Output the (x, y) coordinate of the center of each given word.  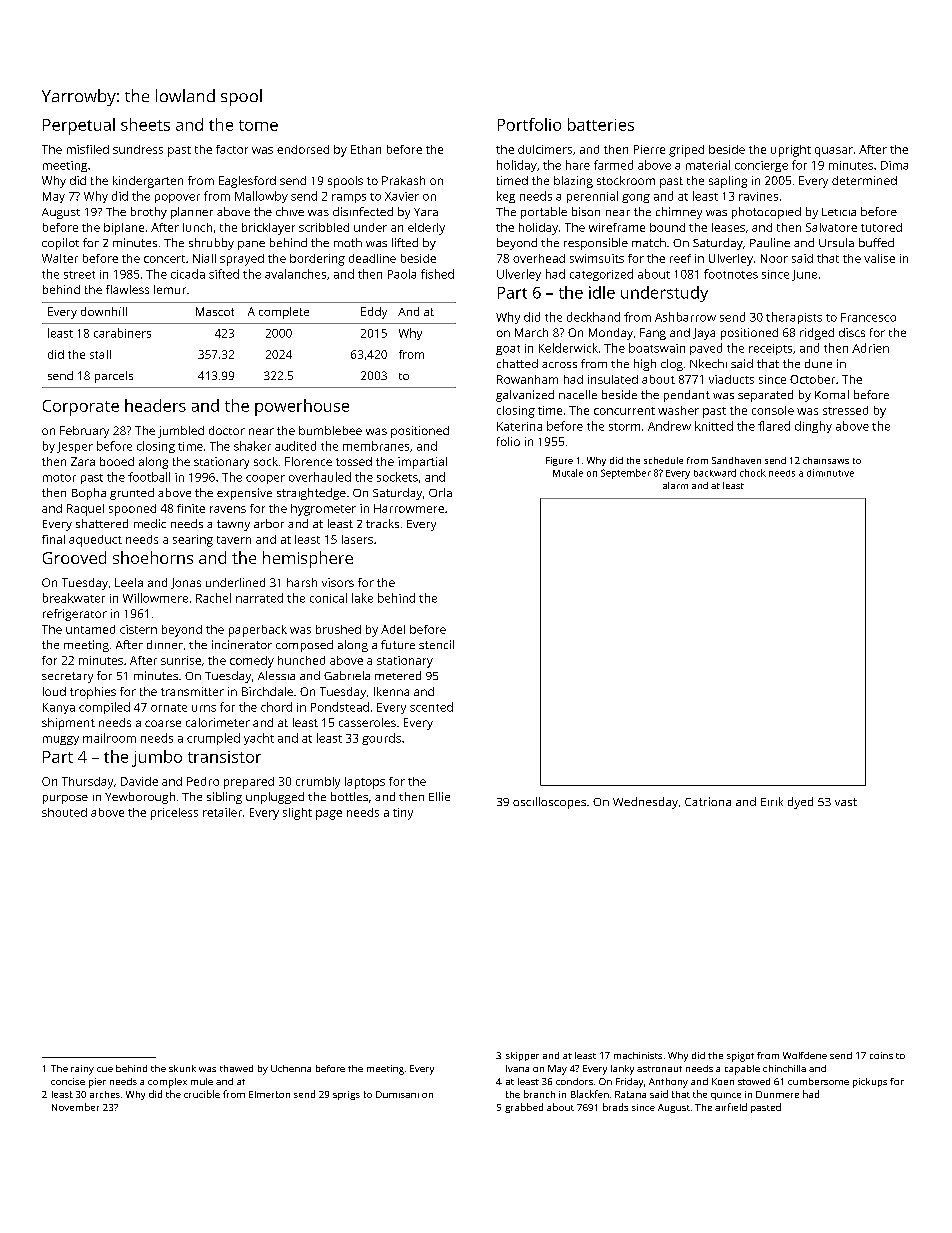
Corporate (81, 408)
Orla (440, 492)
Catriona (708, 801)
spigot (740, 1057)
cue (105, 1069)
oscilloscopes (549, 803)
